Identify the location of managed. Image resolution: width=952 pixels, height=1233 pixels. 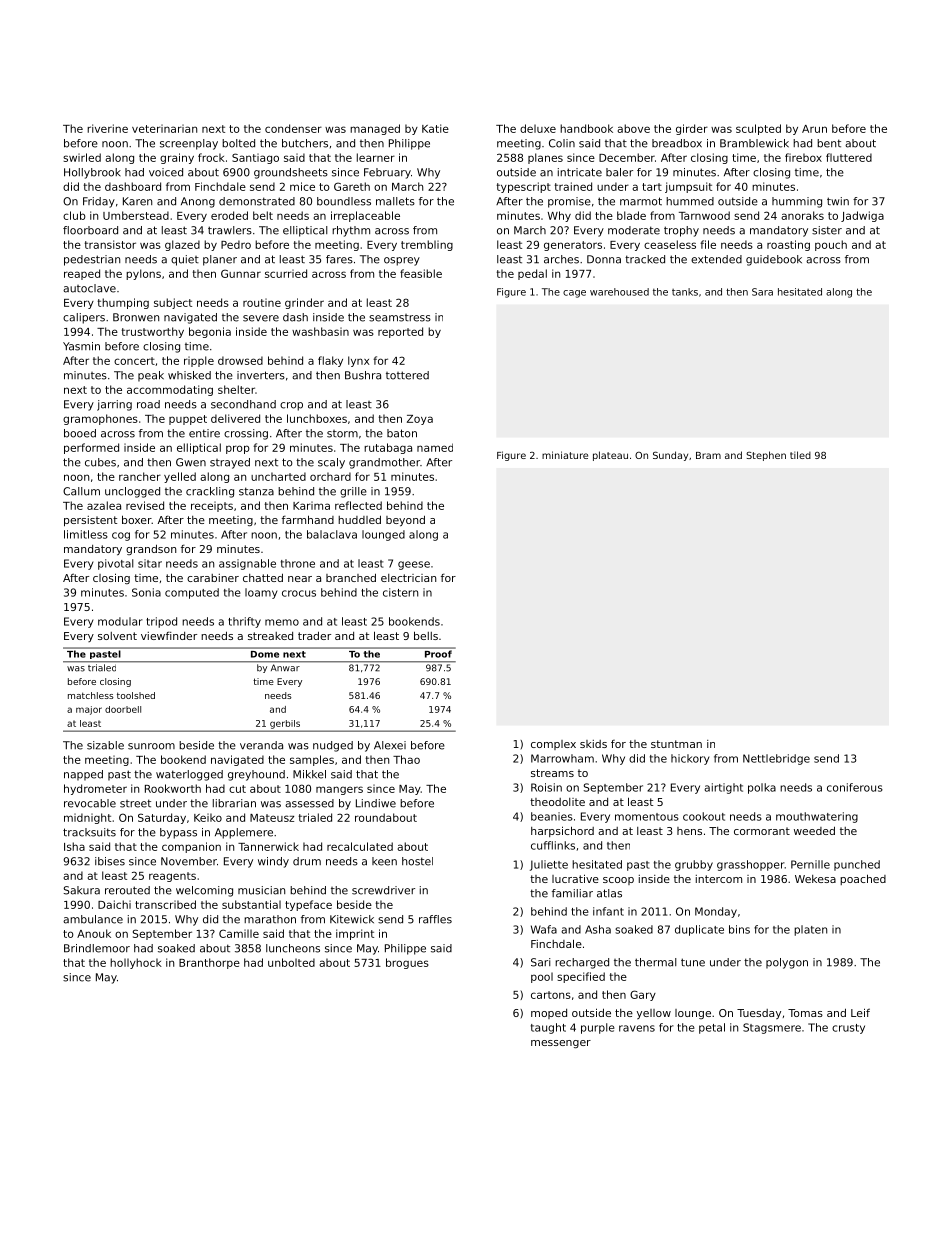
(375, 129).
